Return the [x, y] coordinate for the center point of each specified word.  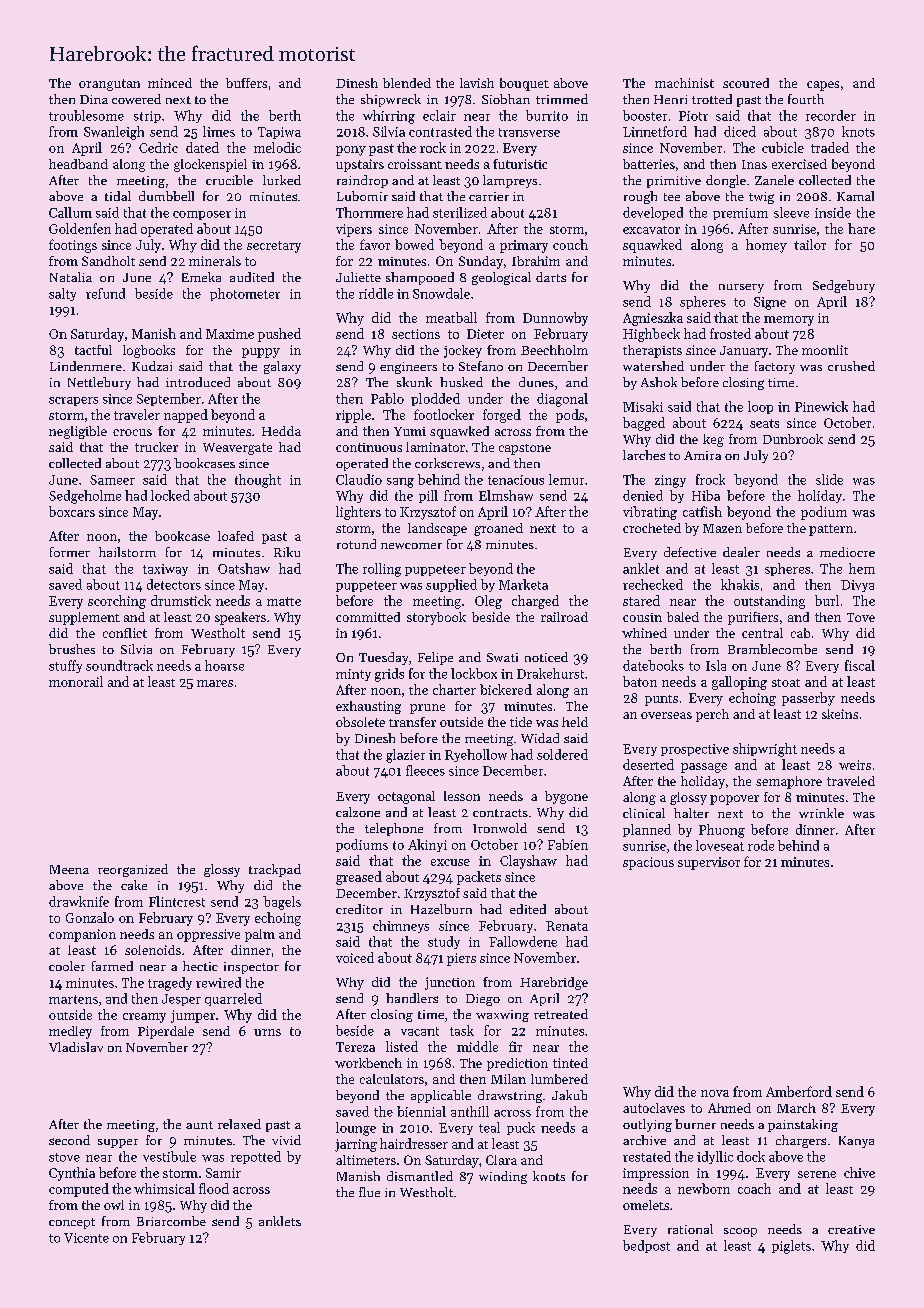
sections [416, 334]
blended [407, 83]
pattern [831, 530]
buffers [246, 83]
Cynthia [72, 1174]
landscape [437, 529]
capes [823, 86]
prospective [695, 750]
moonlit [825, 350]
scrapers [73, 401]
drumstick [181, 600]
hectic [200, 966]
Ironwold [500, 828]
